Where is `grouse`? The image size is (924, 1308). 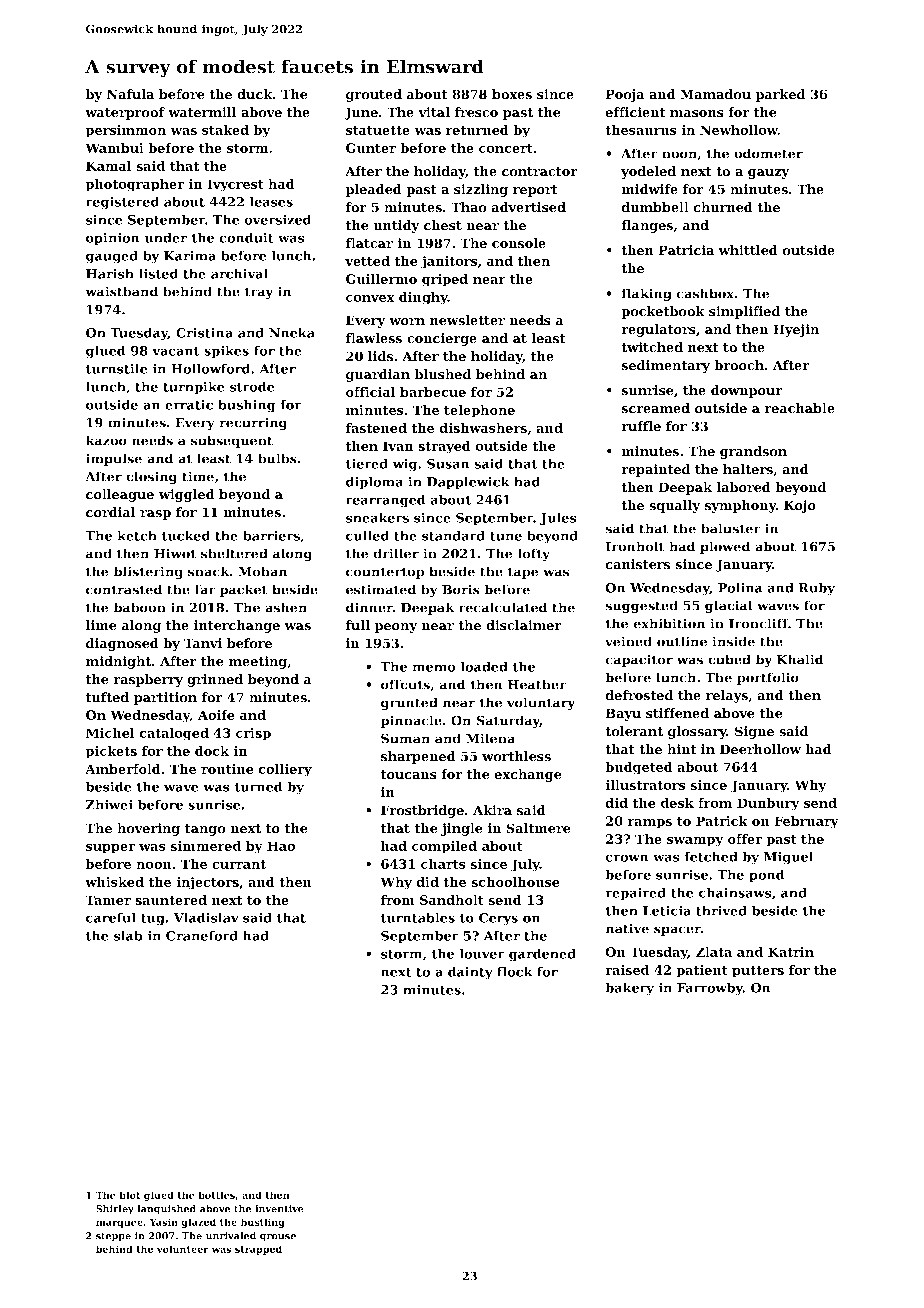
grouse is located at coordinates (278, 1238).
